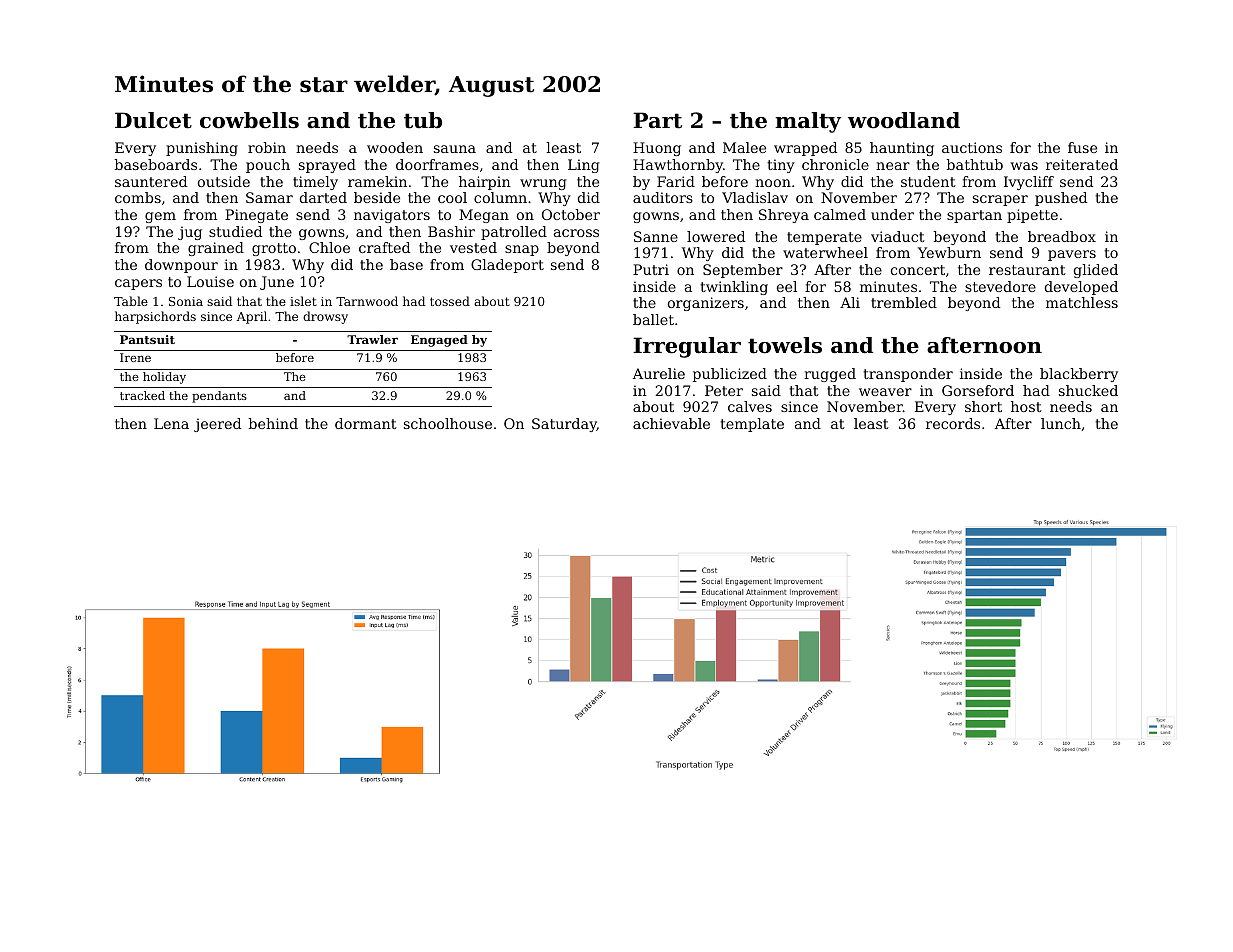 This image has height=952, width=1233. What do you see at coordinates (1096, 271) in the image?
I see `glided` at bounding box center [1096, 271].
